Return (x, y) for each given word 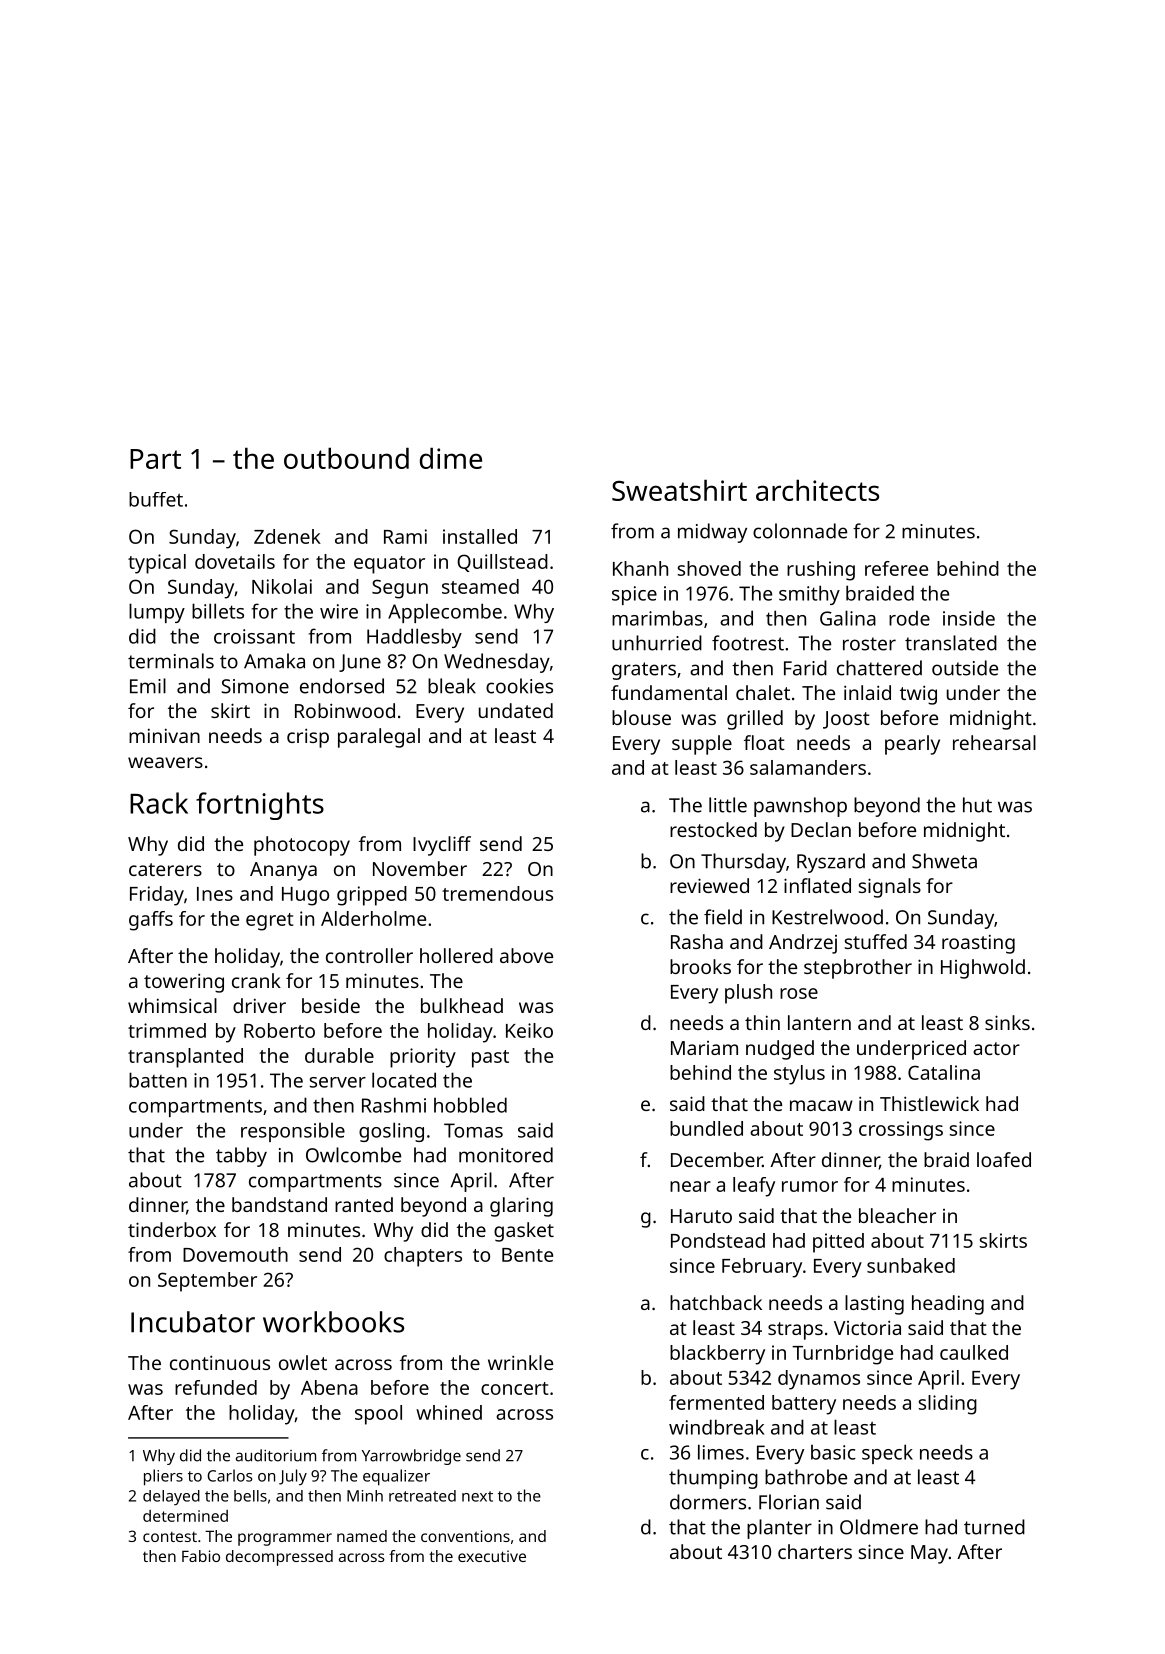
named (362, 1536)
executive (492, 1556)
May (929, 1554)
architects (817, 490)
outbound (346, 458)
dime (451, 458)
